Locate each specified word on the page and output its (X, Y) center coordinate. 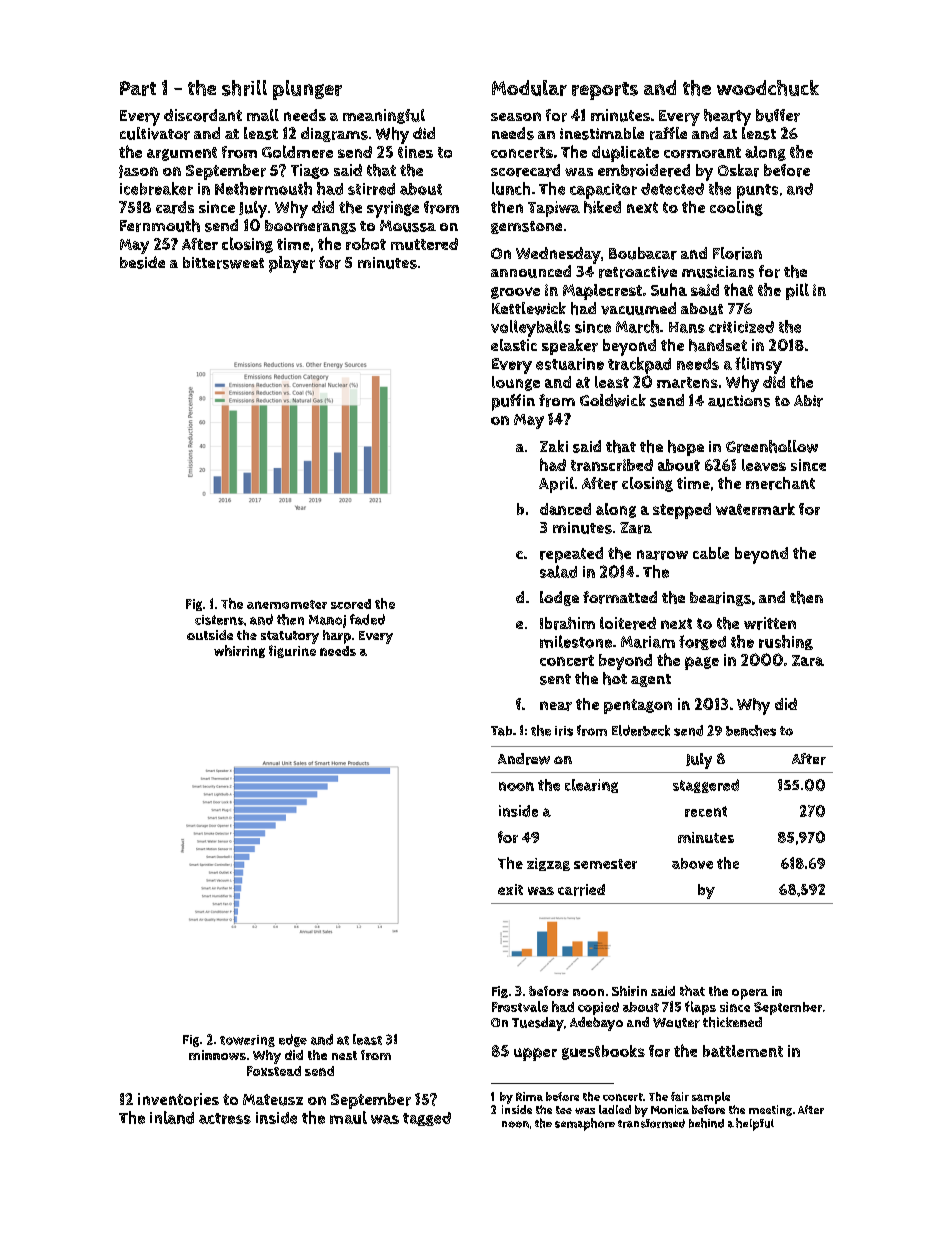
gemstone (526, 227)
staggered (706, 786)
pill (797, 291)
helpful (755, 1124)
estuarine (570, 364)
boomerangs (310, 227)
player (292, 264)
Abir (808, 401)
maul (348, 1117)
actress (225, 1118)
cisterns (219, 620)
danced (565, 509)
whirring (239, 651)
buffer (778, 115)
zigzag (548, 864)
